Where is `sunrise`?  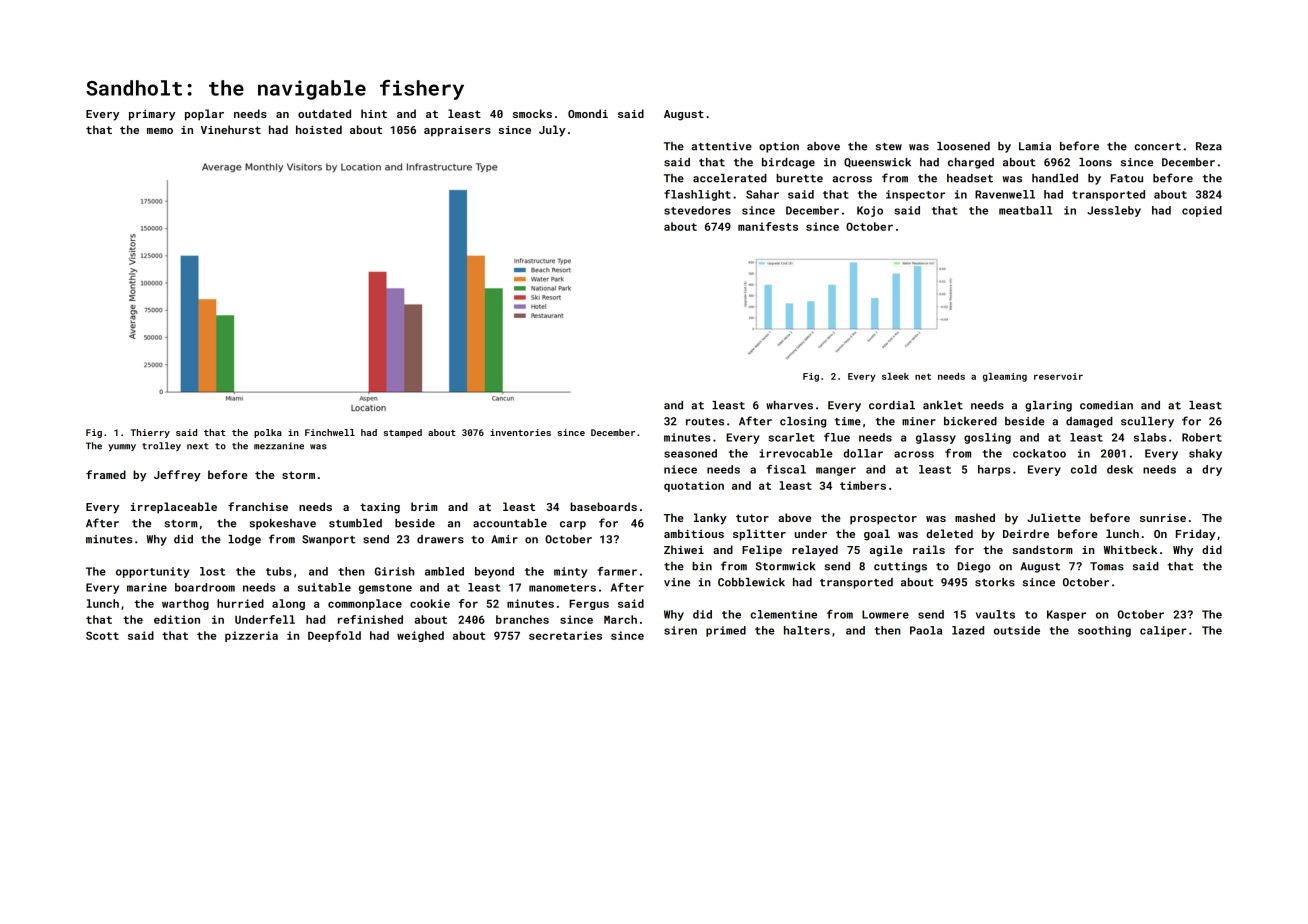
sunrise is located at coordinates (1163, 518).
